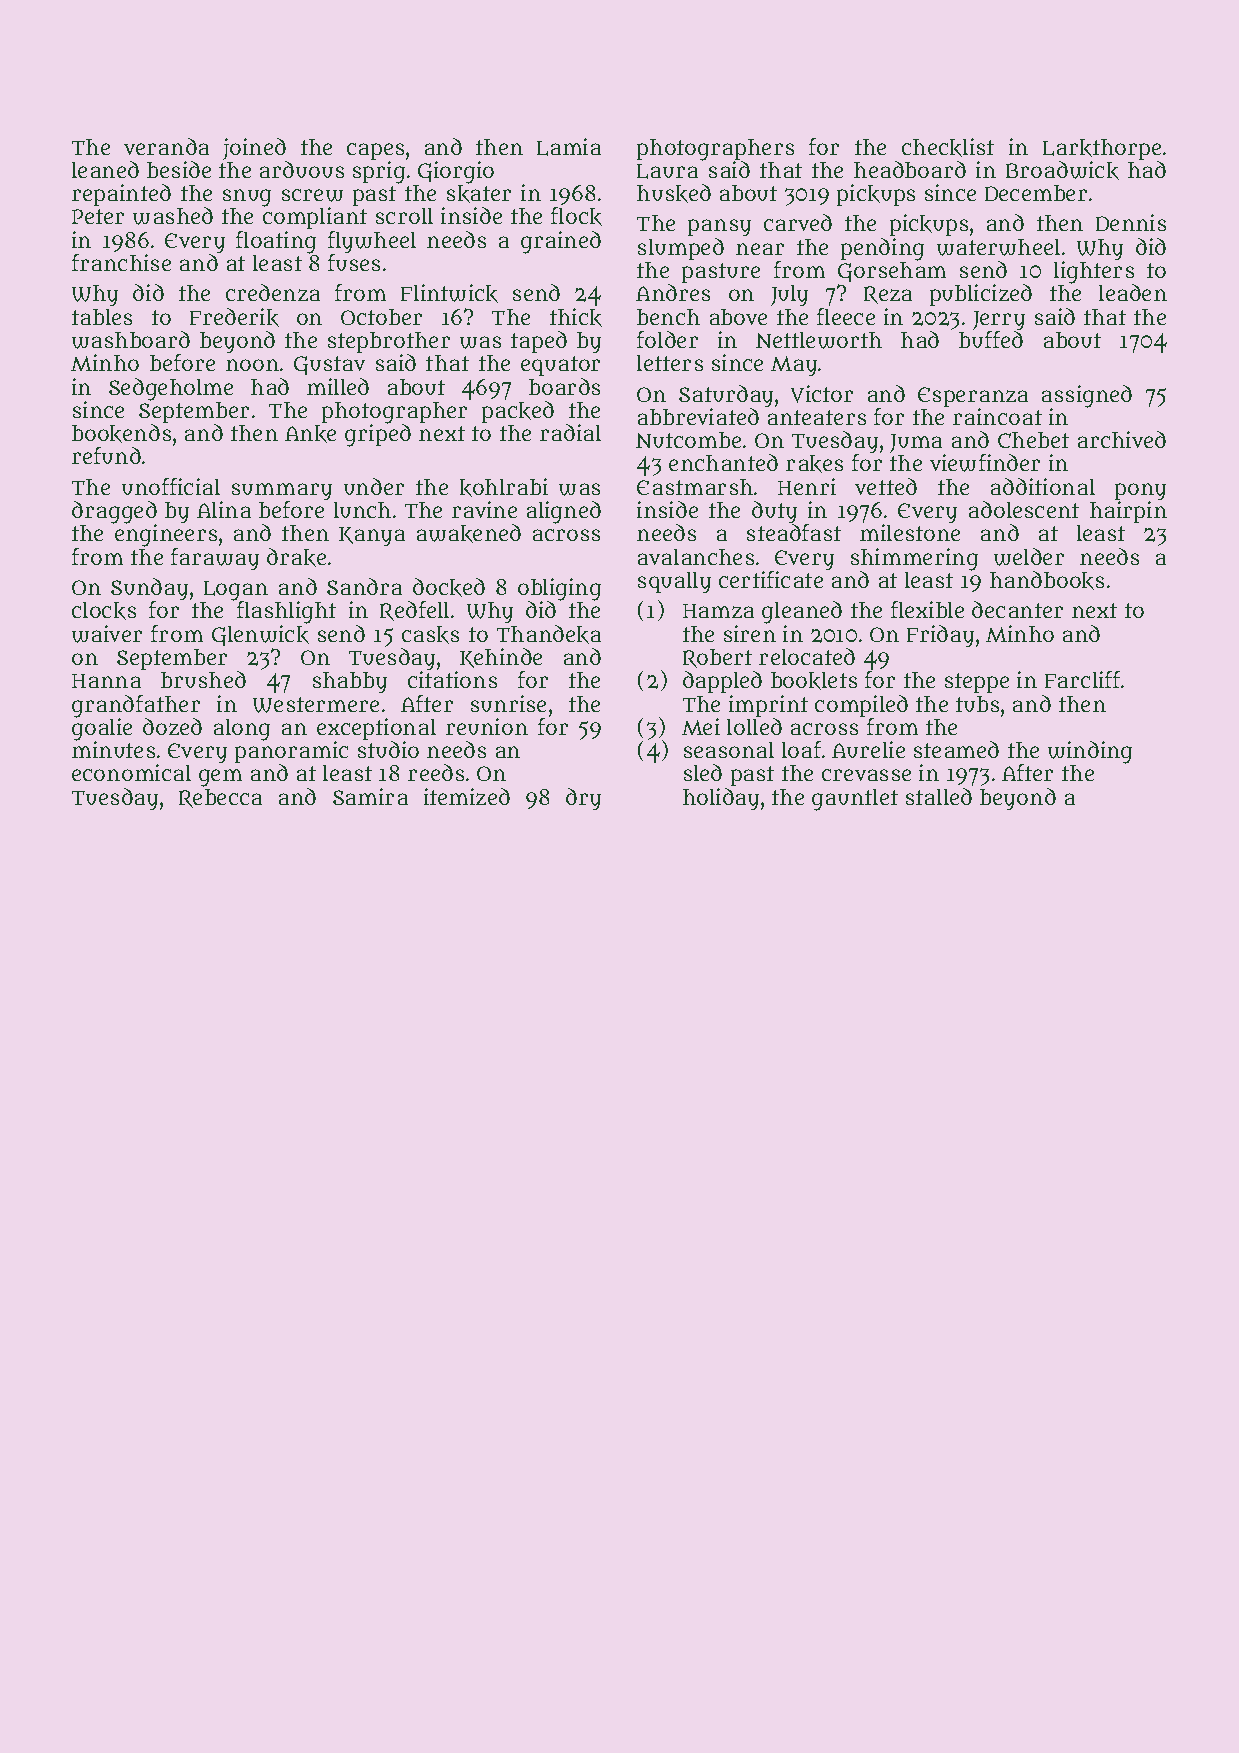 This screenshot has width=1239, height=1753. What do you see at coordinates (173, 216) in the screenshot?
I see `washed` at bounding box center [173, 216].
